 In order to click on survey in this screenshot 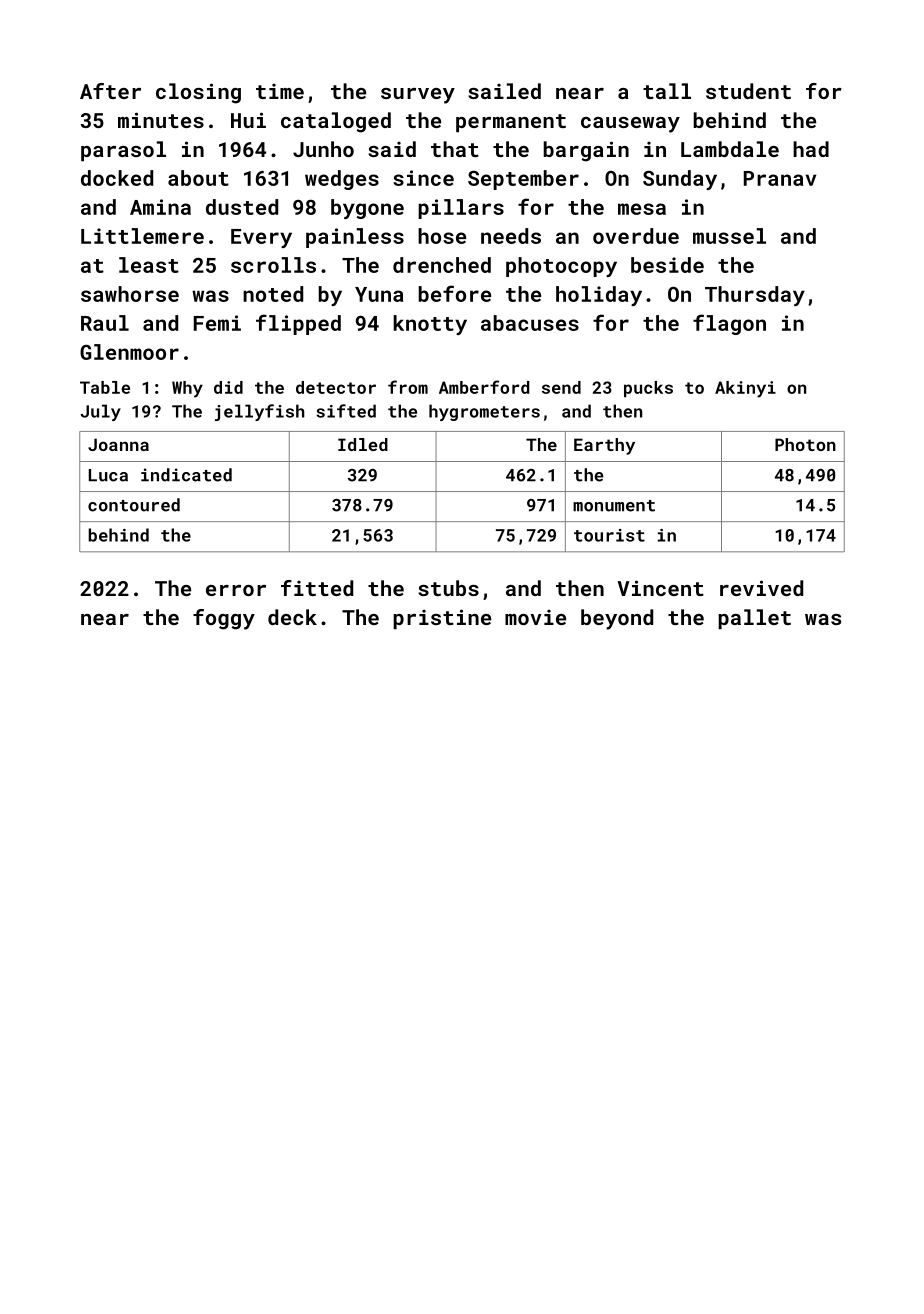, I will do `click(418, 96)`.
